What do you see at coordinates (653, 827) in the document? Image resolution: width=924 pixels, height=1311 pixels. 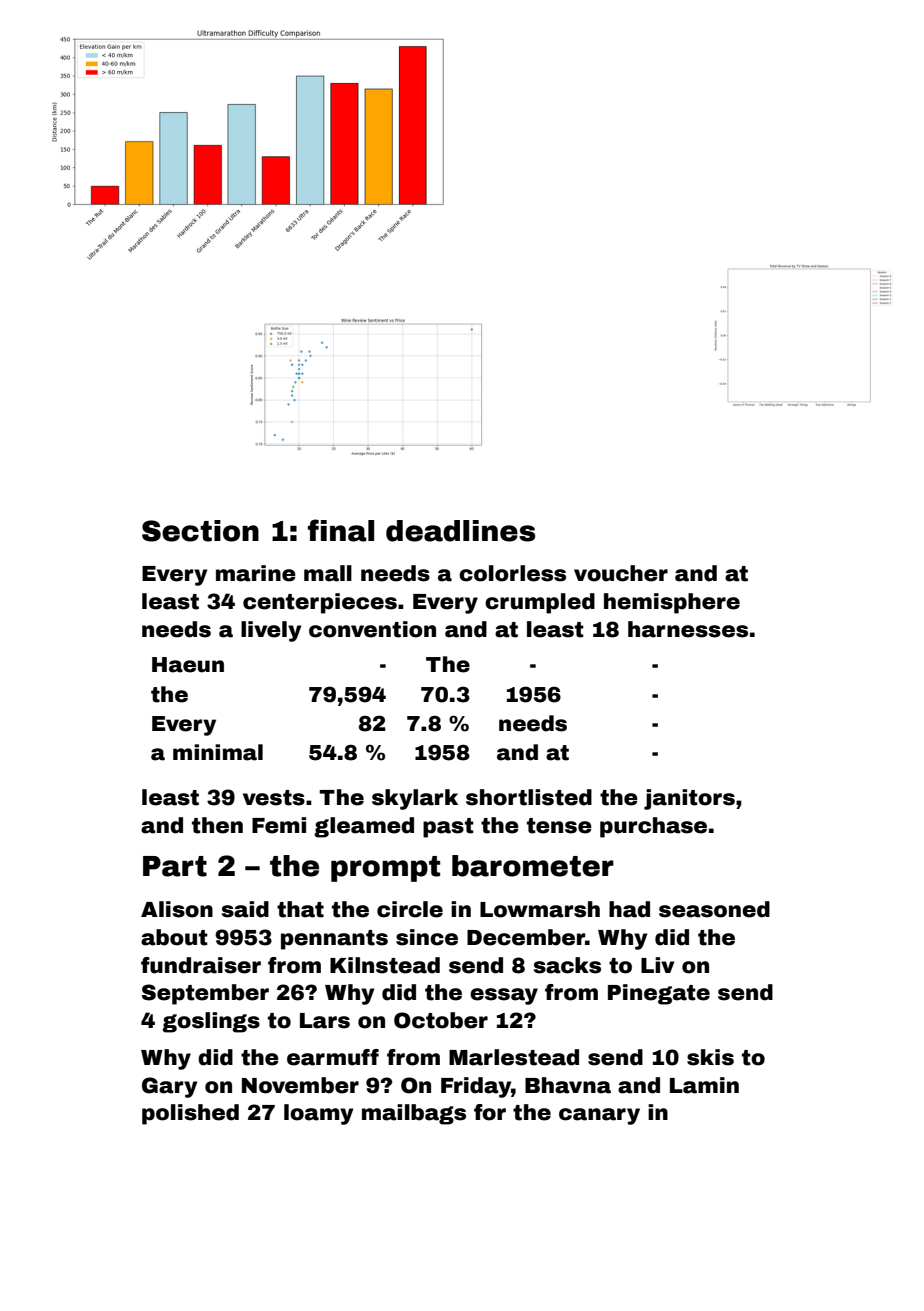 I see `purchase` at bounding box center [653, 827].
